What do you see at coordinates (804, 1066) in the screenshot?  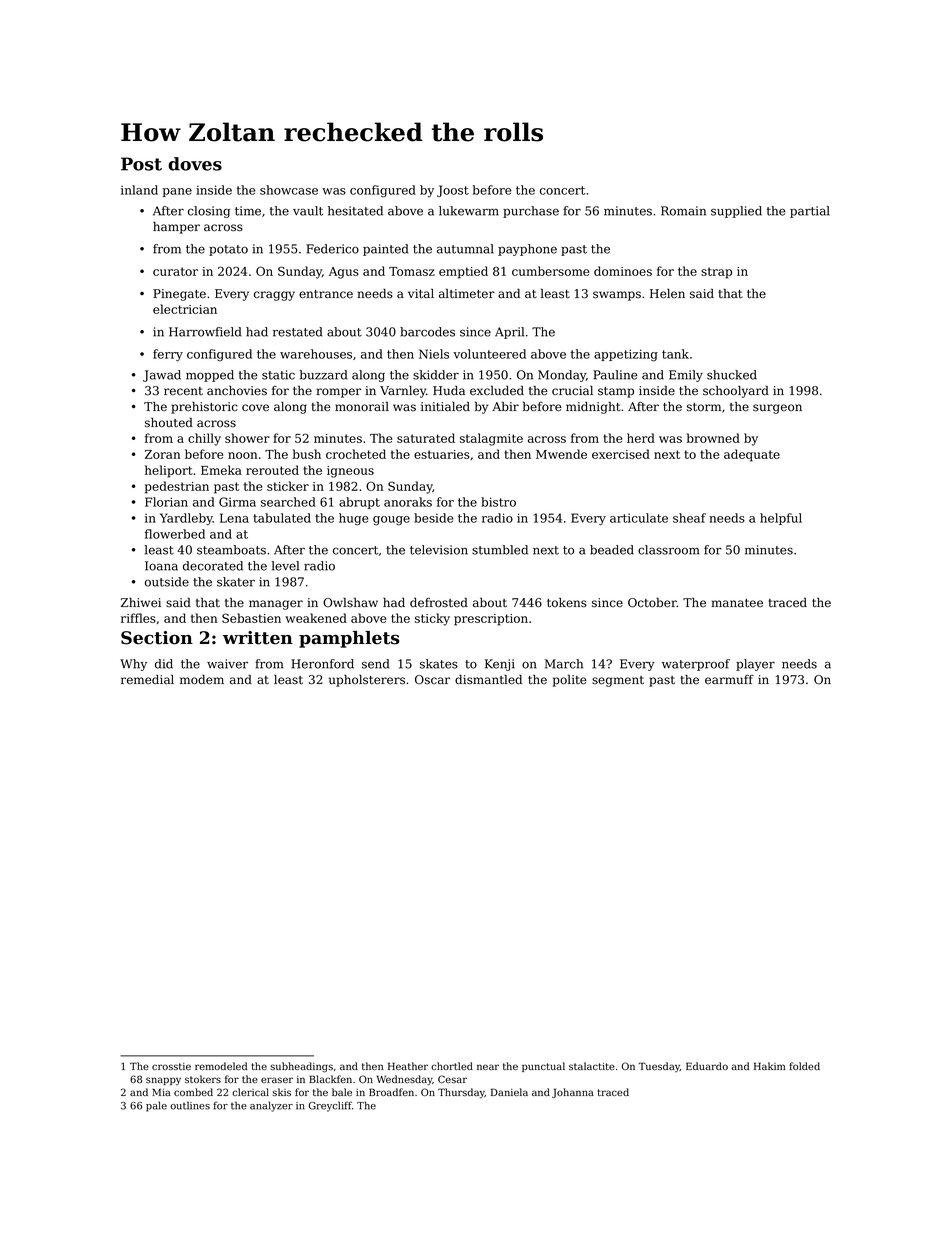 I see `folded` at bounding box center [804, 1066].
